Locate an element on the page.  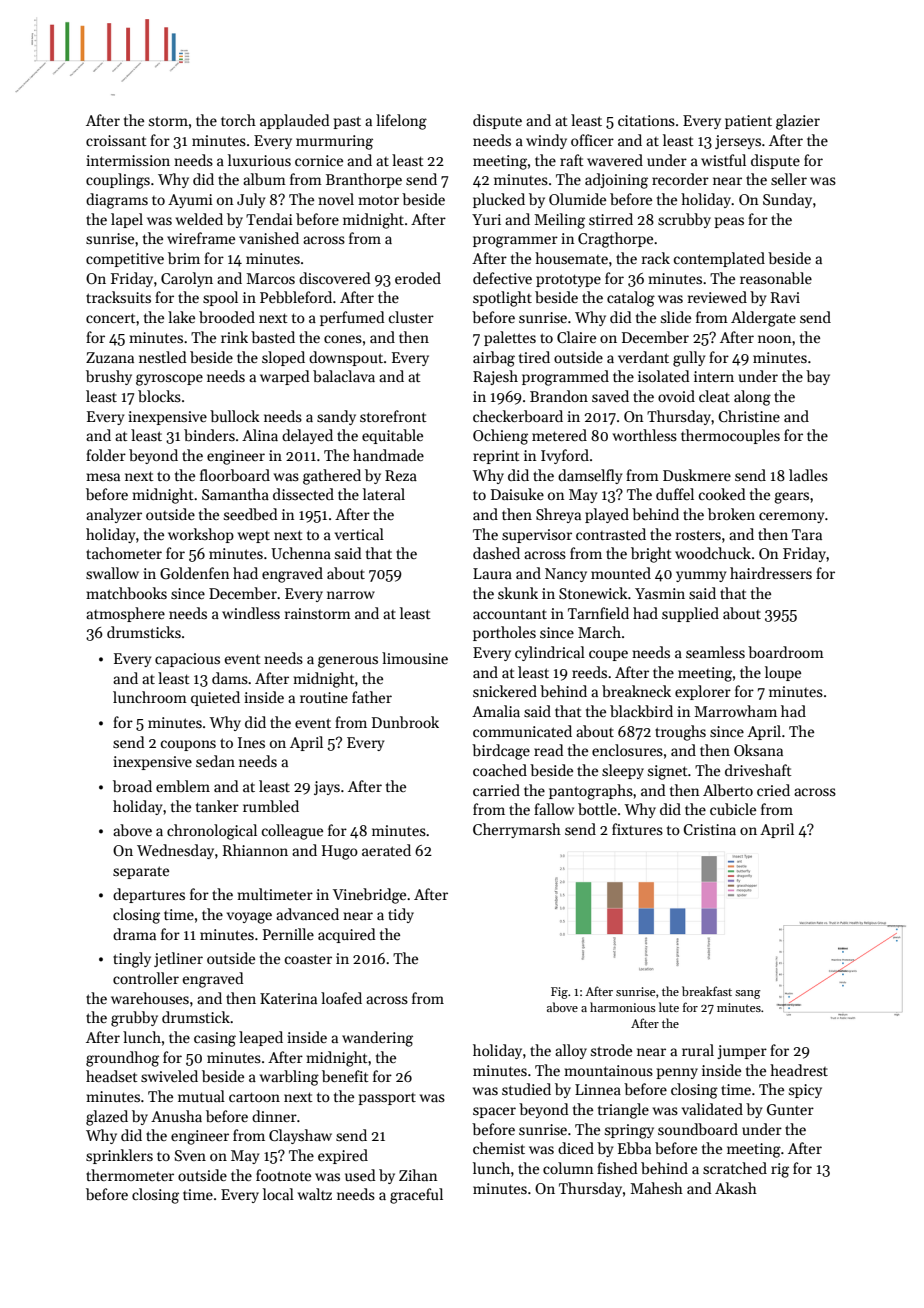
croissant is located at coordinates (116, 140).
